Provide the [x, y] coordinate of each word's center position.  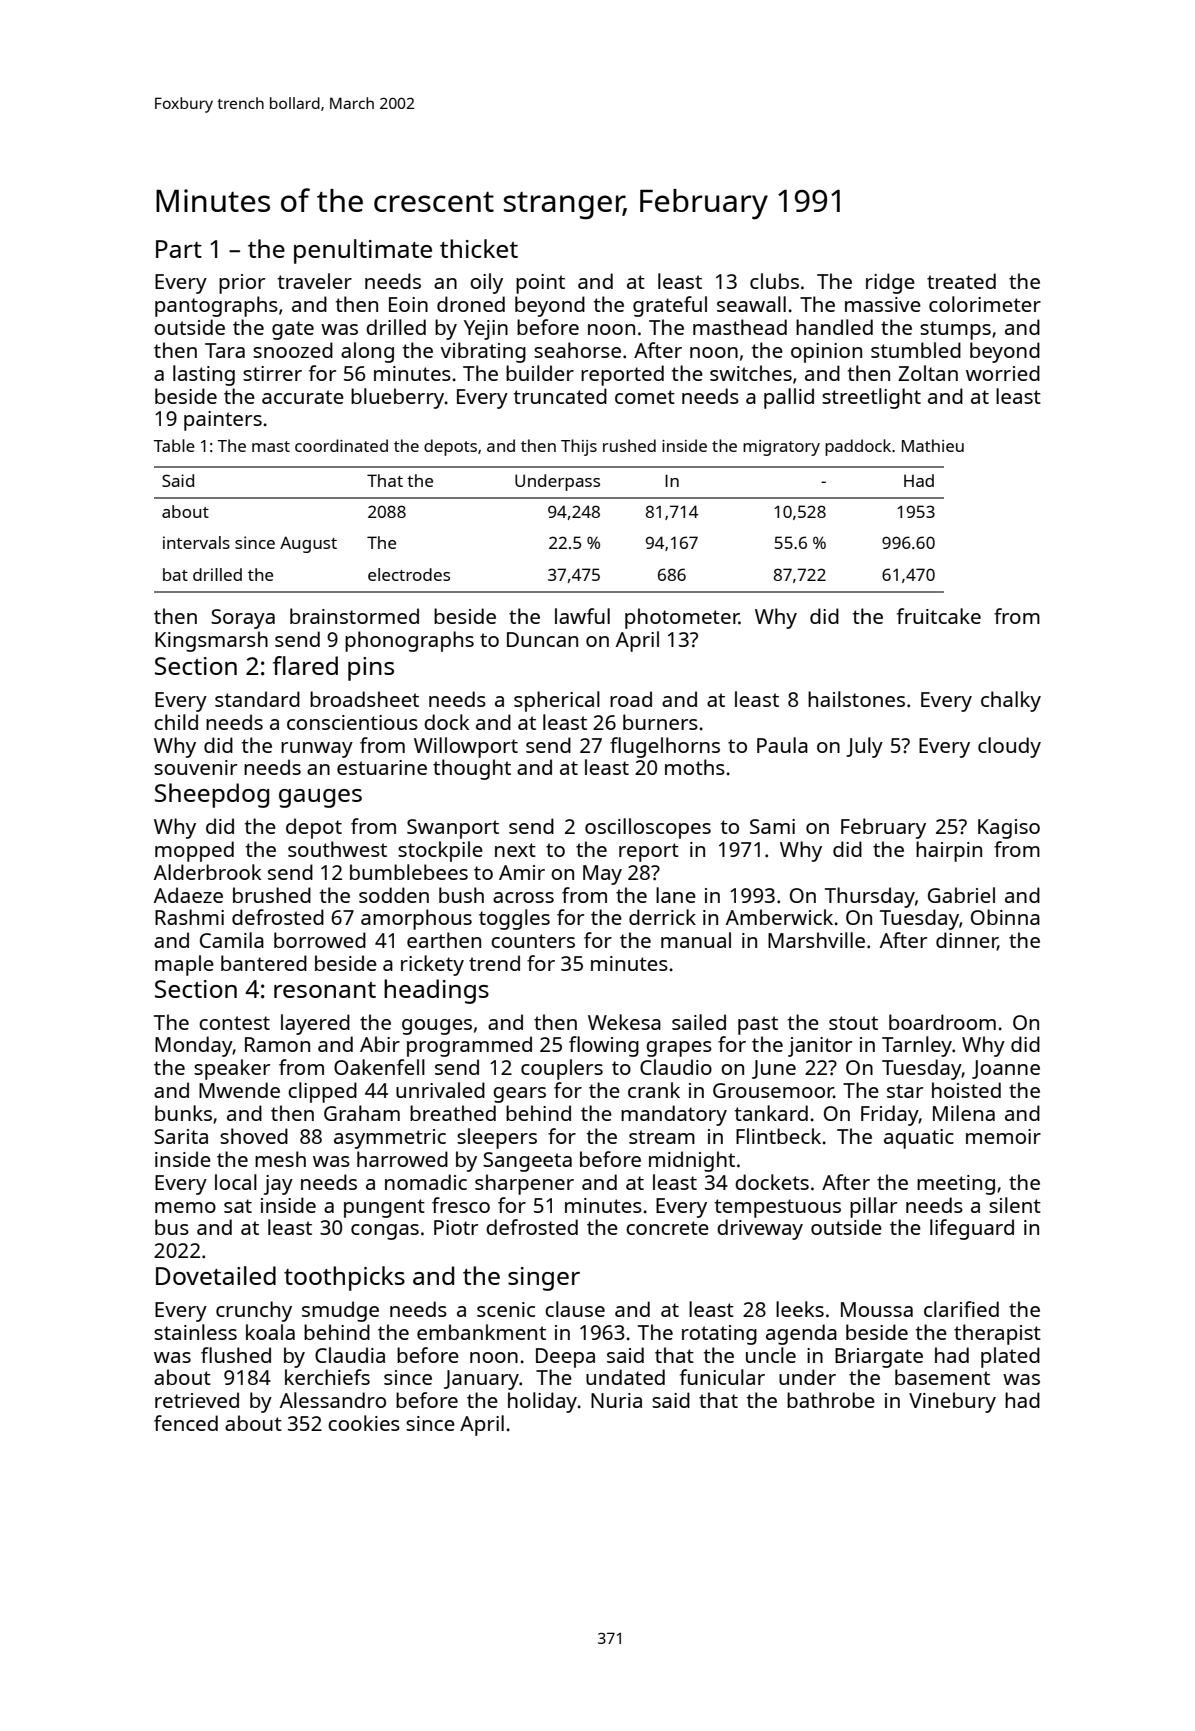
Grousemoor [773, 1090]
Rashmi [189, 917]
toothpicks [344, 1278]
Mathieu [933, 445]
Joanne [1006, 1069]
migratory [781, 448]
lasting [204, 375]
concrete [667, 1228]
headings [436, 991]
